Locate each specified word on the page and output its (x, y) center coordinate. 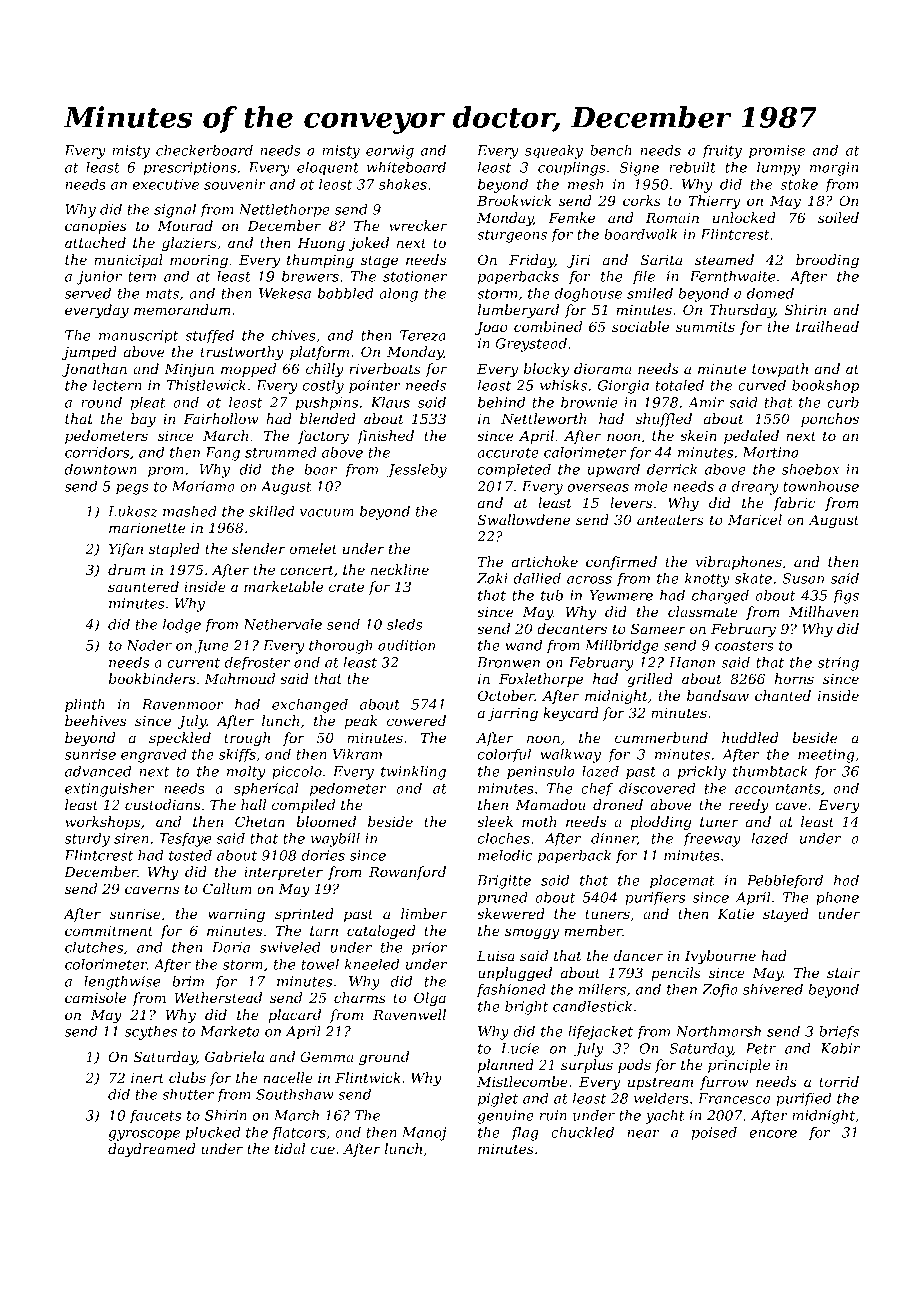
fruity (722, 152)
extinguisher (109, 790)
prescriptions (190, 169)
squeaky (554, 152)
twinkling (413, 773)
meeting (826, 756)
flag (524, 1134)
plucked (213, 1134)
